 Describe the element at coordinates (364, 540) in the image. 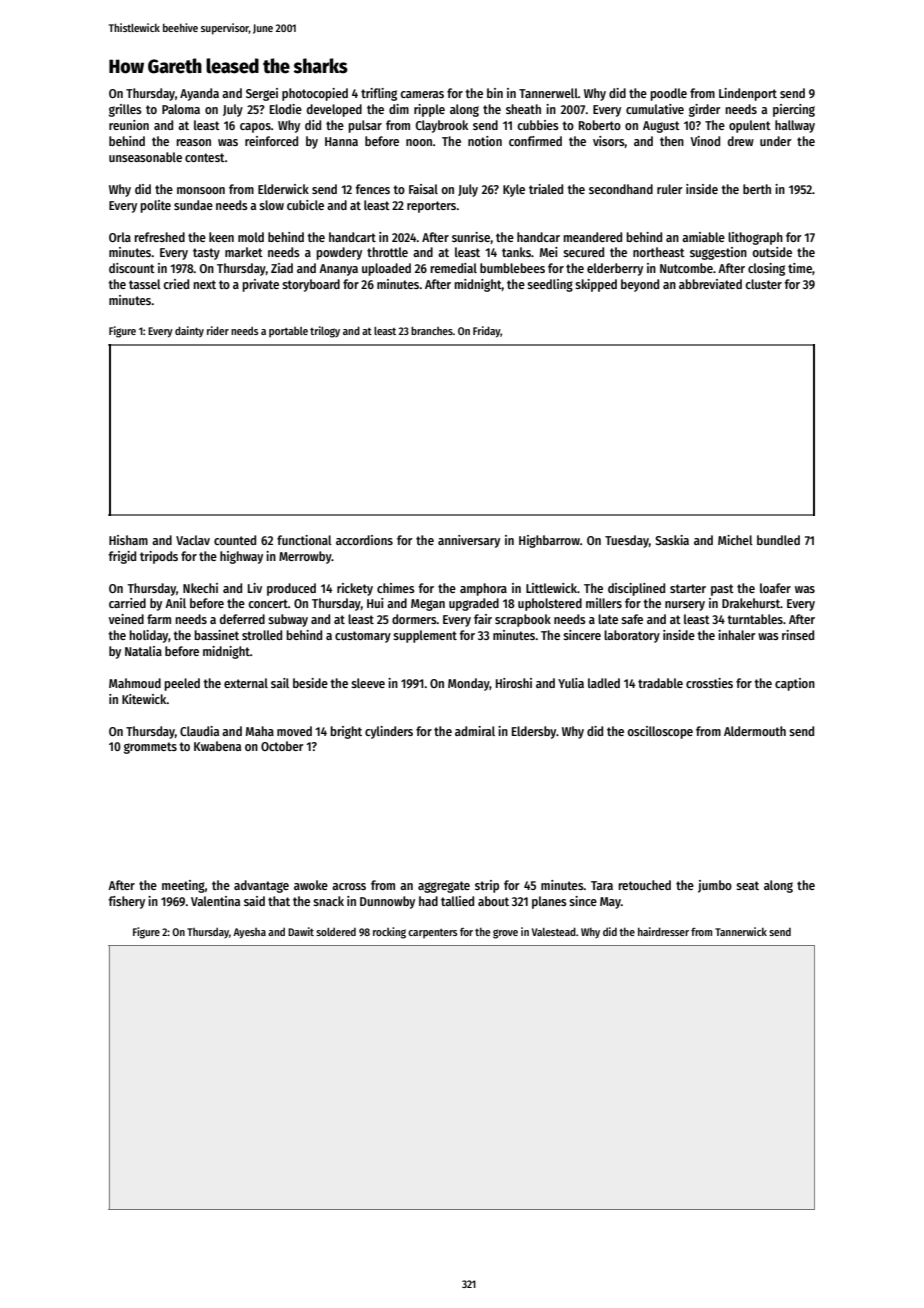

I see `accordions` at that location.
